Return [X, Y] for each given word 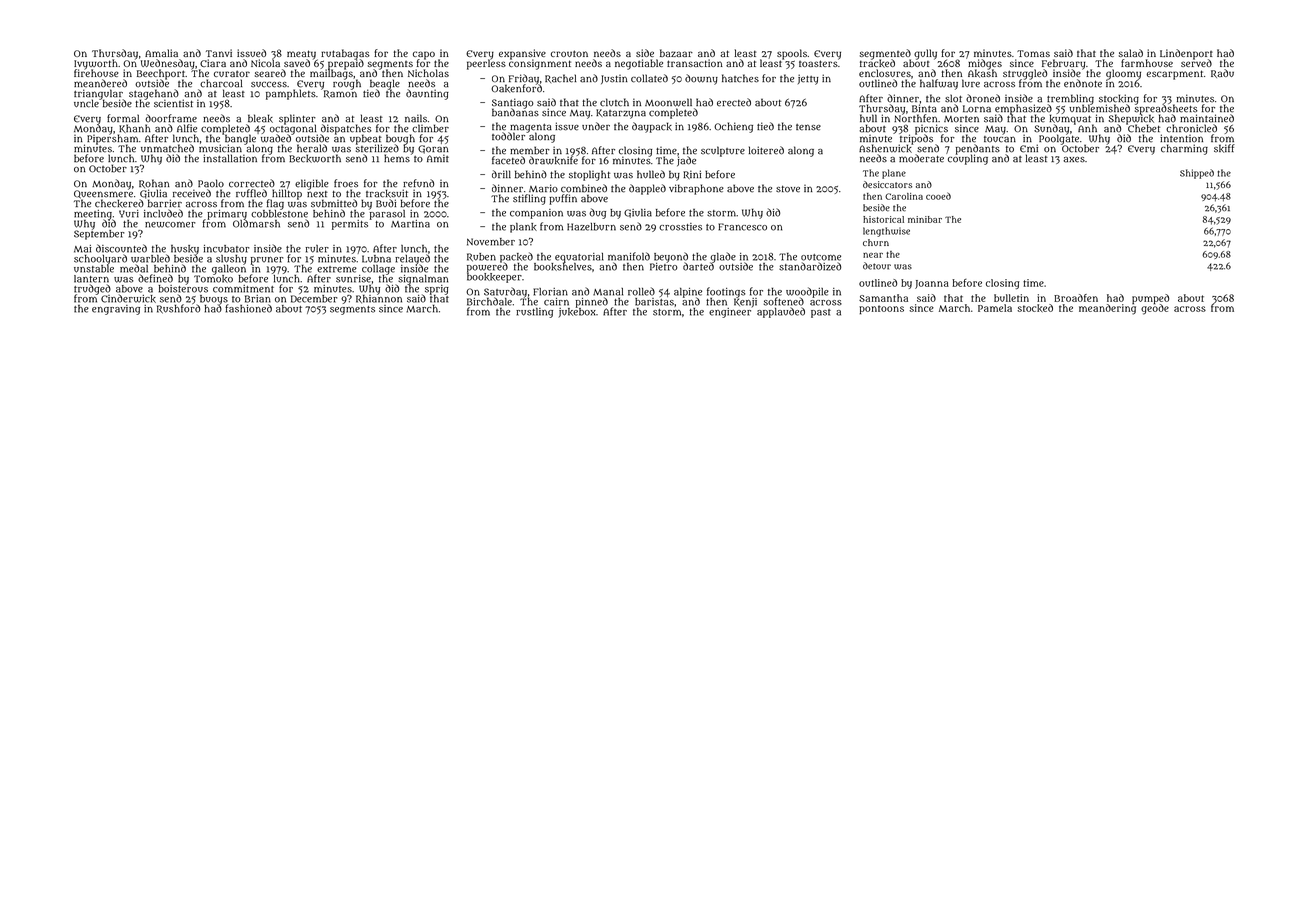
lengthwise [886, 232]
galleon [229, 270]
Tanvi [219, 53]
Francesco [742, 227]
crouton [569, 53]
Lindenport [1186, 54]
